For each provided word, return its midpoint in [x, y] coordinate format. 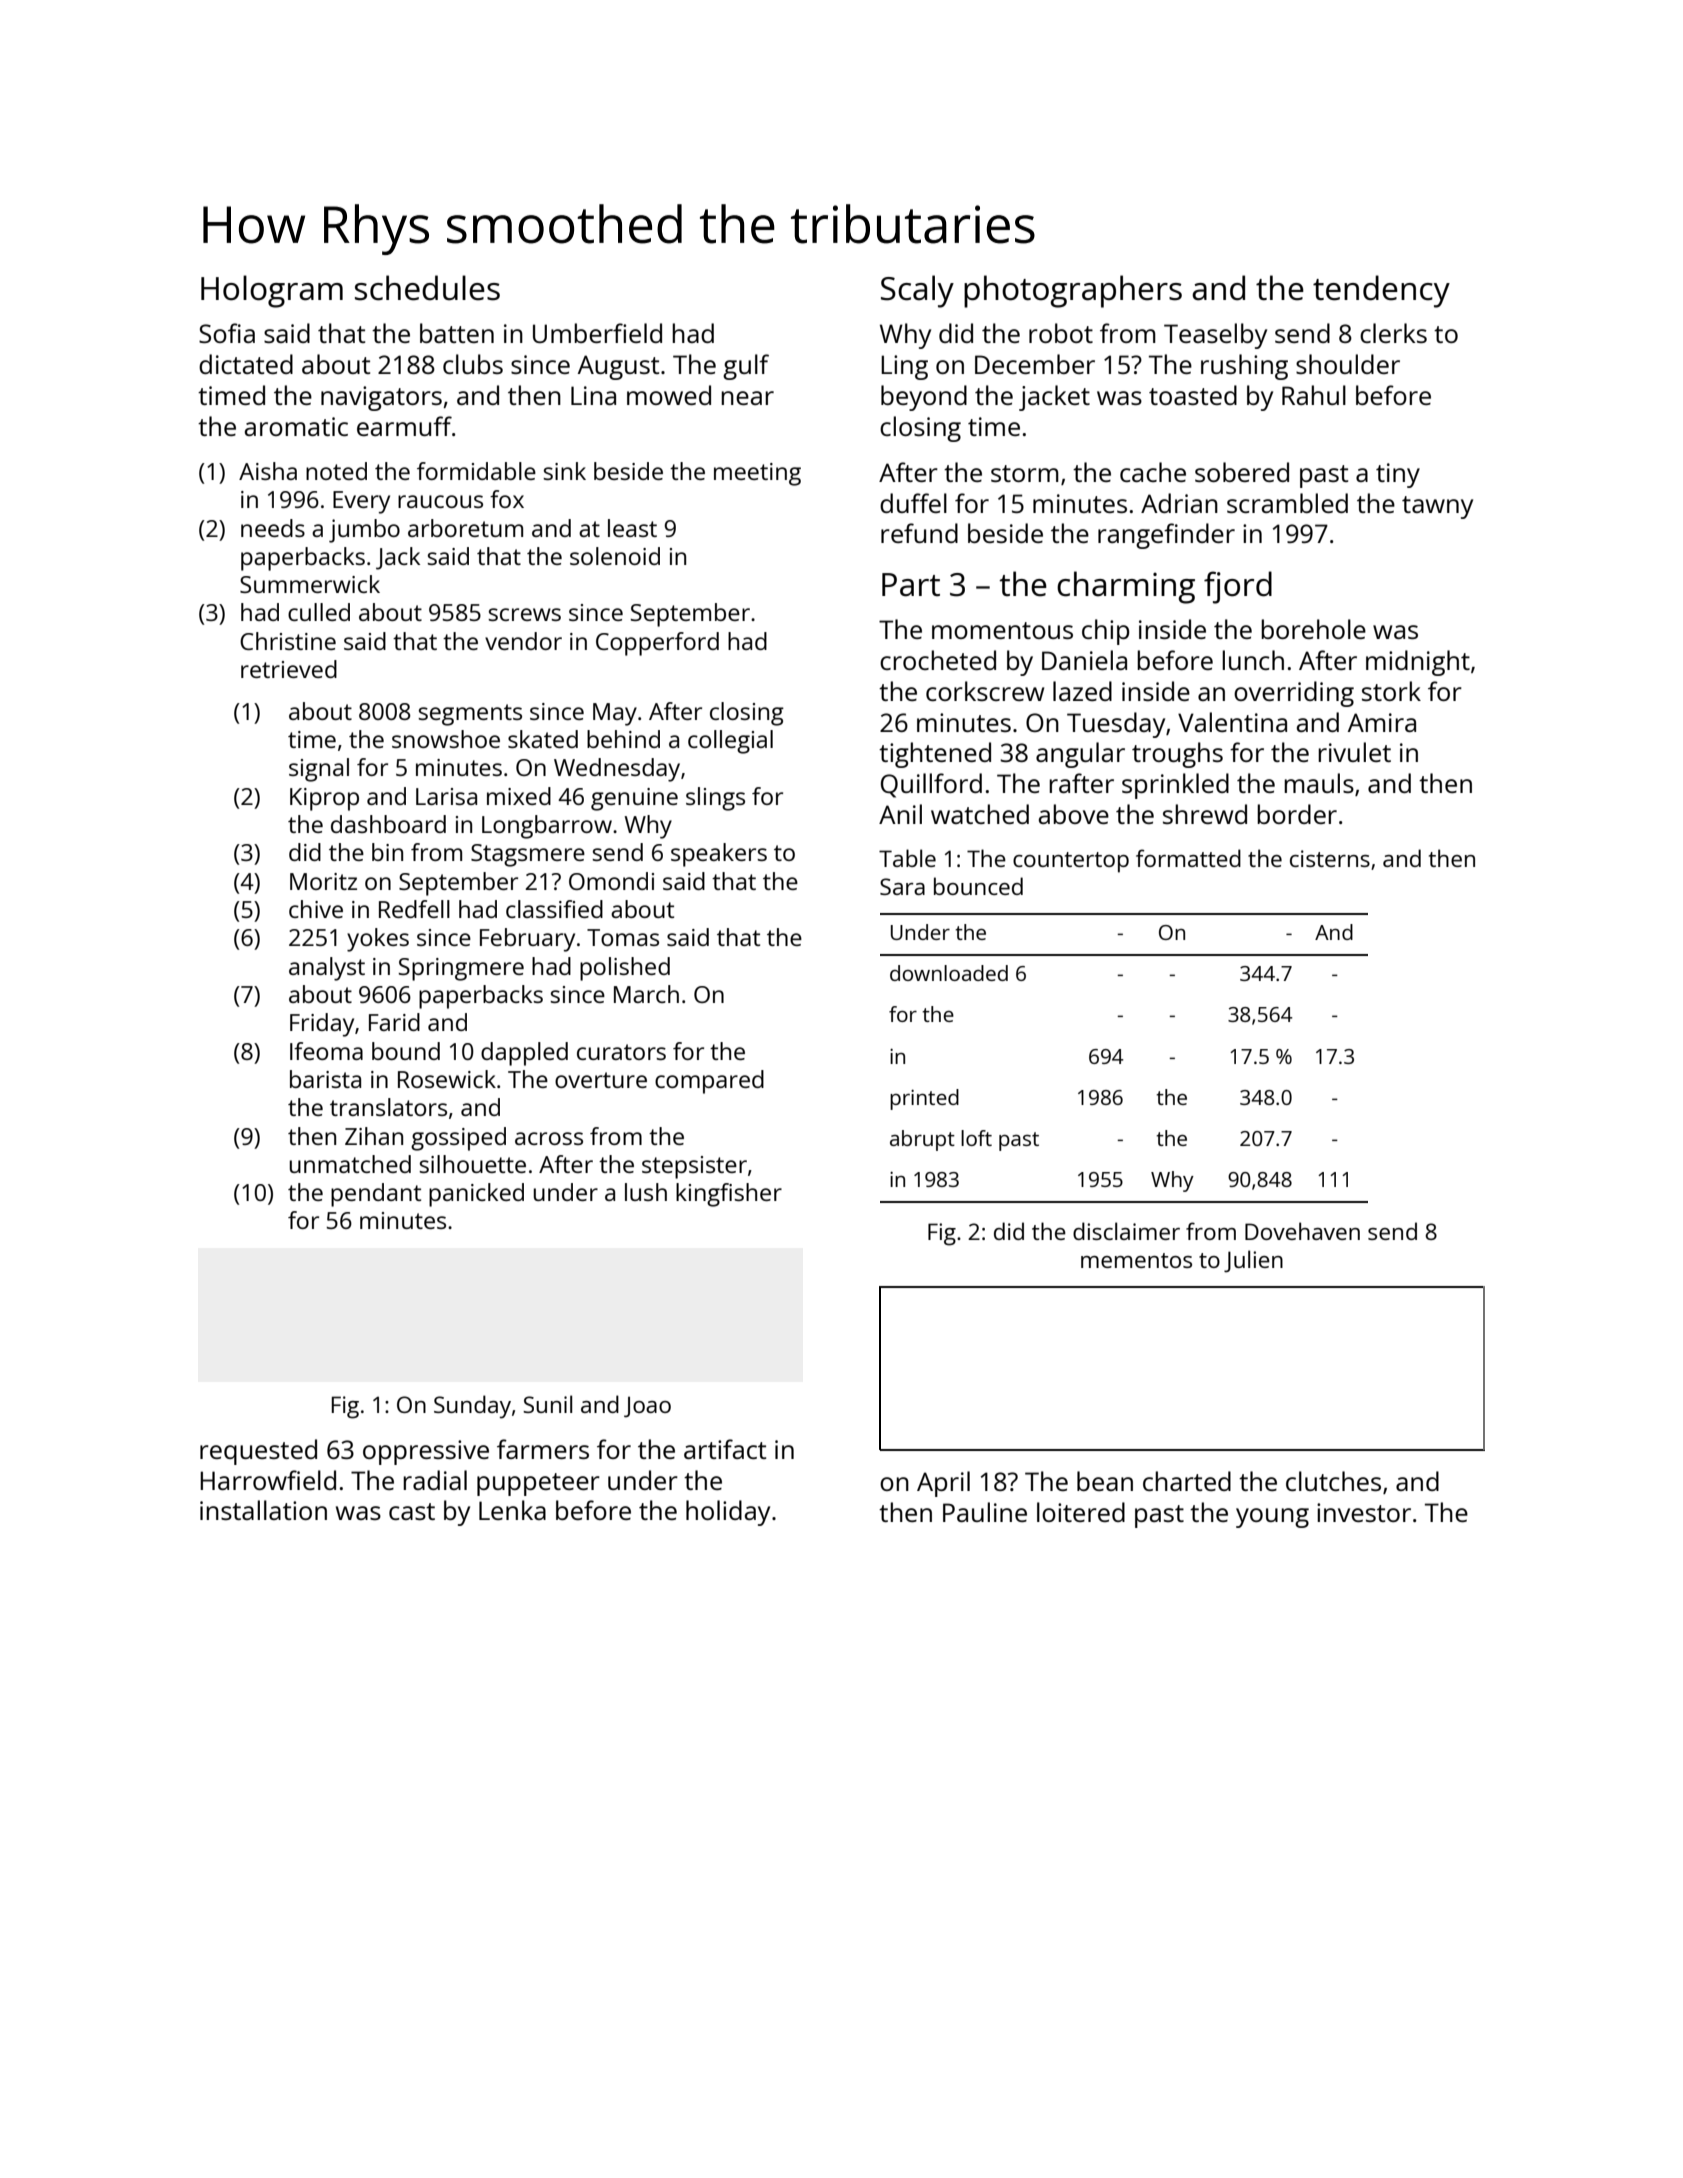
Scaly [917, 291]
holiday [728, 1513]
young [1272, 1518]
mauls [1319, 783]
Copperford [657, 644]
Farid [394, 1022]
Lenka [512, 1510]
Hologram [272, 291]
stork [1391, 691]
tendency [1381, 291]
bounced [978, 886]
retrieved [289, 669]
